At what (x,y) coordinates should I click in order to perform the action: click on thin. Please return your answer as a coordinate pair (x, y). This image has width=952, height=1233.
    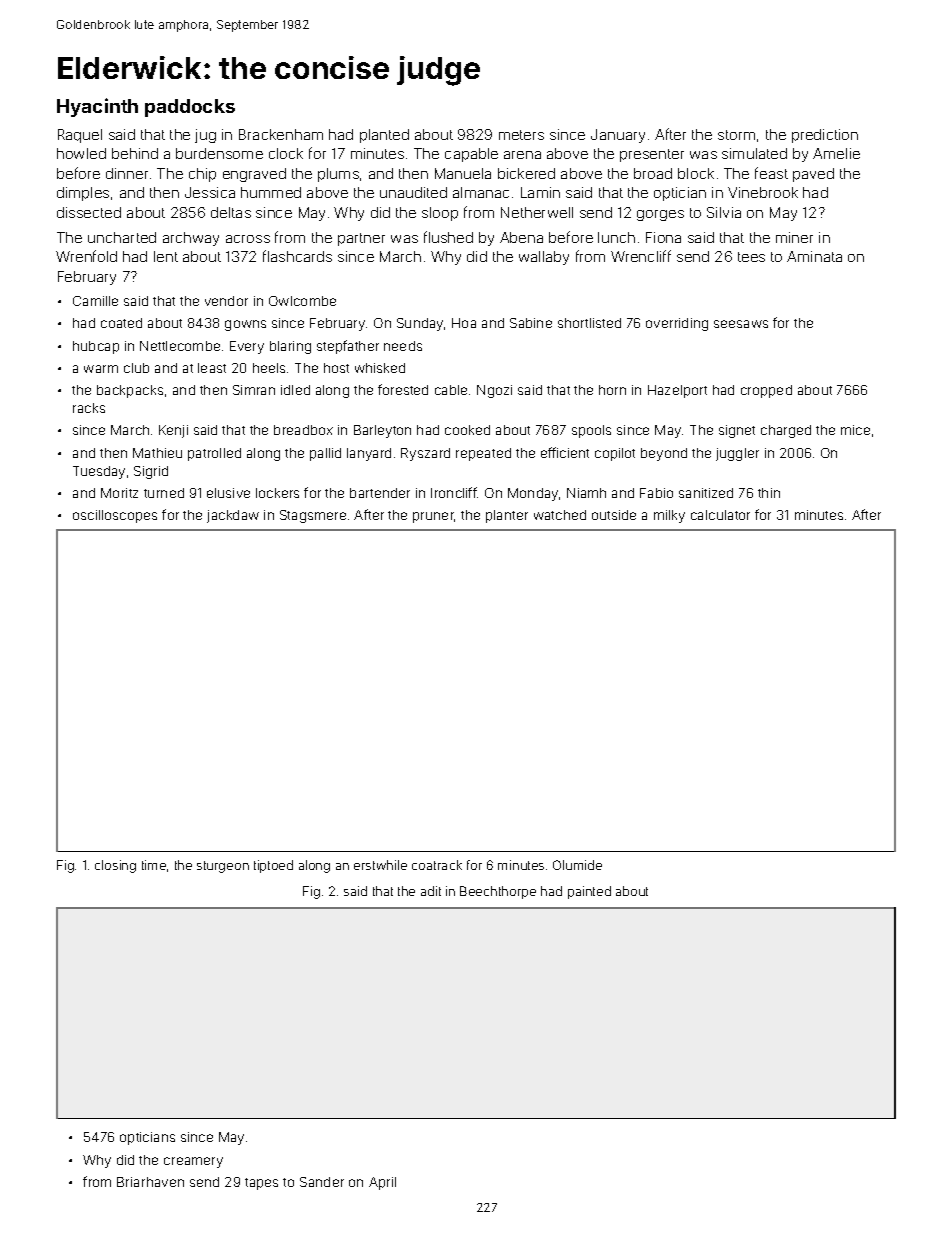
    Looking at the image, I should click on (769, 493).
